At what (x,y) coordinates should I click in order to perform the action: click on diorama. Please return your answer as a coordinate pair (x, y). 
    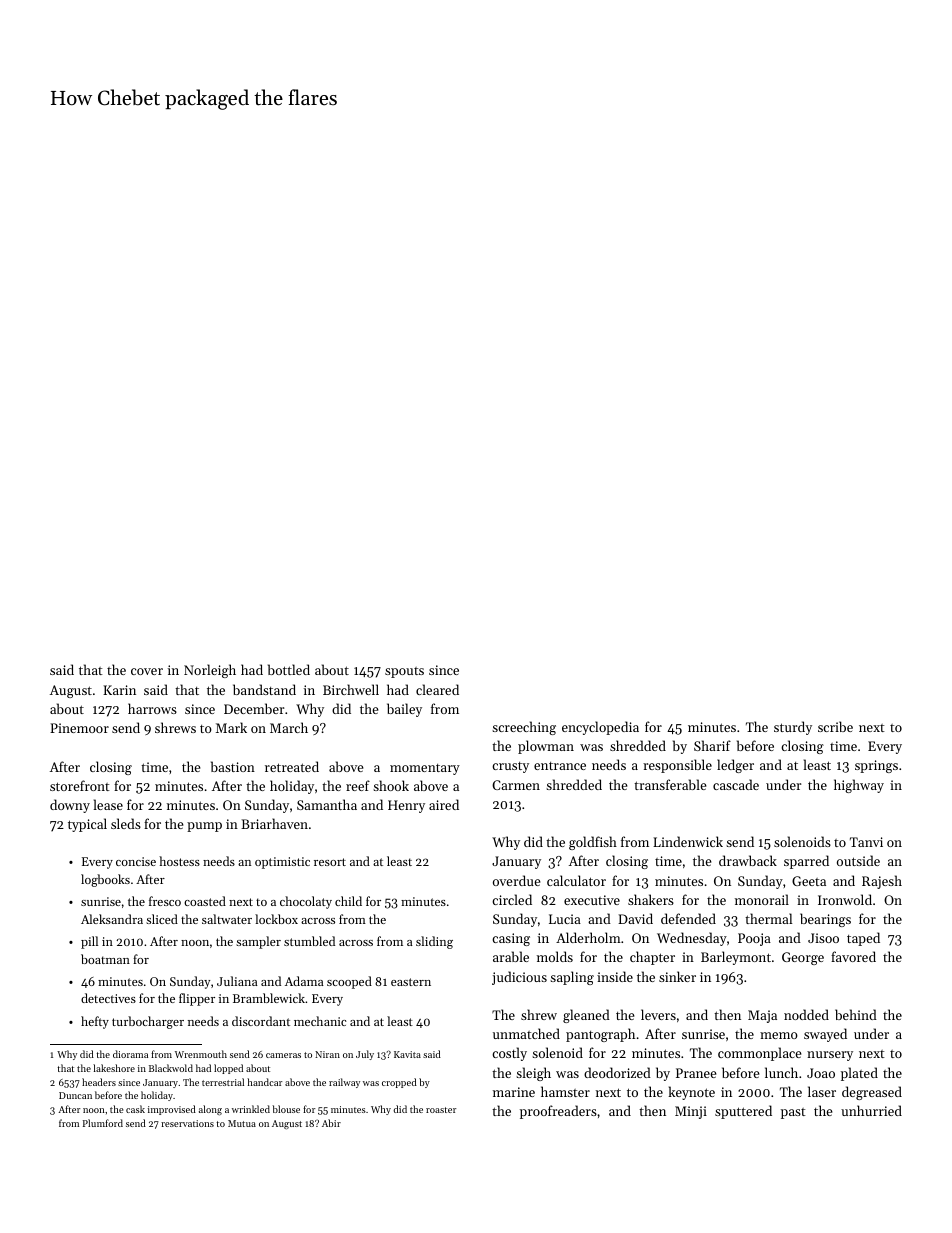
    Looking at the image, I should click on (130, 1054).
